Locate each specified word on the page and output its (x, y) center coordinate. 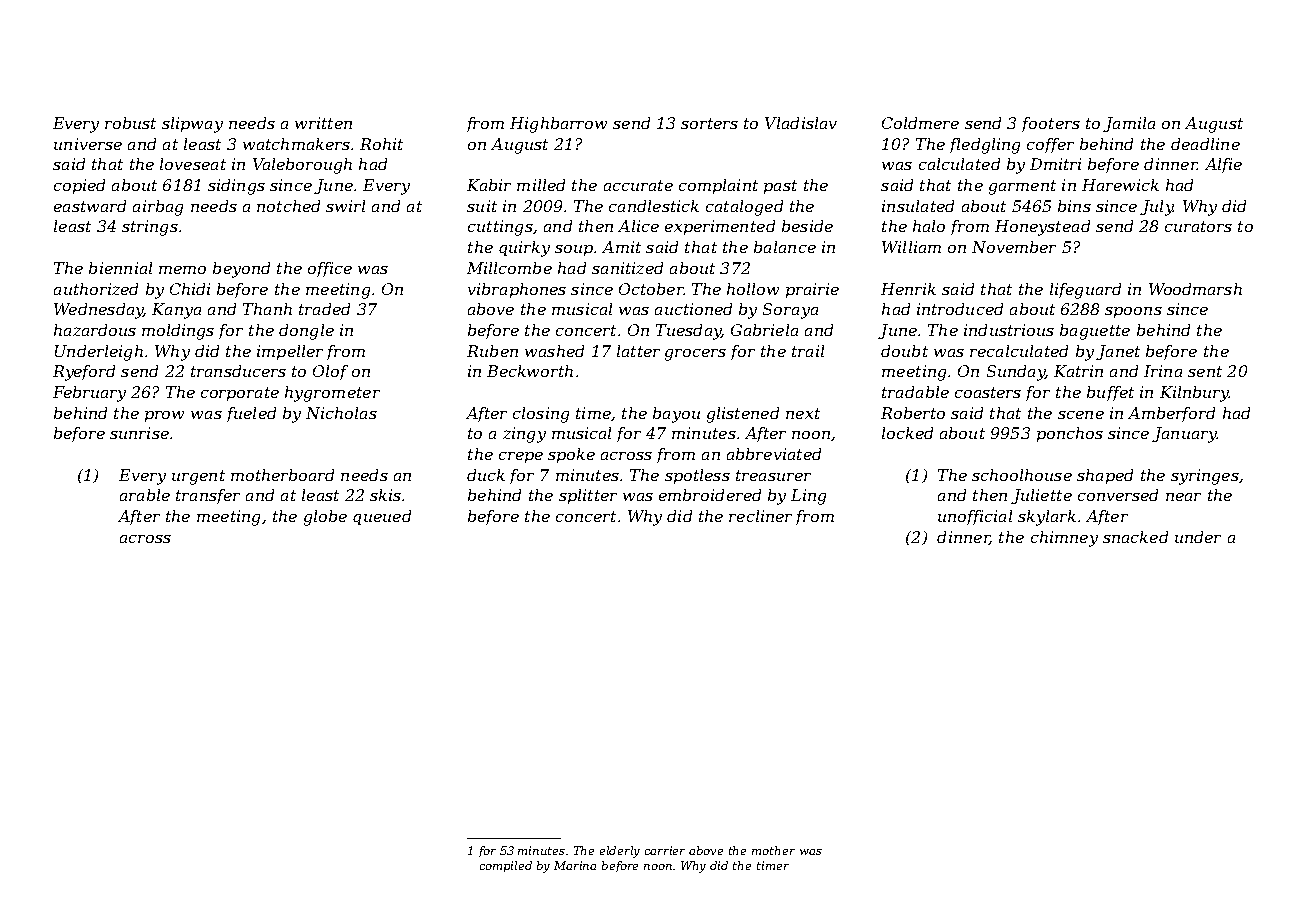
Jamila (1129, 124)
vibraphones (517, 290)
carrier (665, 850)
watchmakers (296, 144)
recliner (760, 516)
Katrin (1078, 371)
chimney (1064, 539)
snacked (1135, 537)
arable (145, 495)
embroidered (710, 495)
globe (325, 518)
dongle (306, 332)
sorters (709, 123)
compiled (506, 866)
